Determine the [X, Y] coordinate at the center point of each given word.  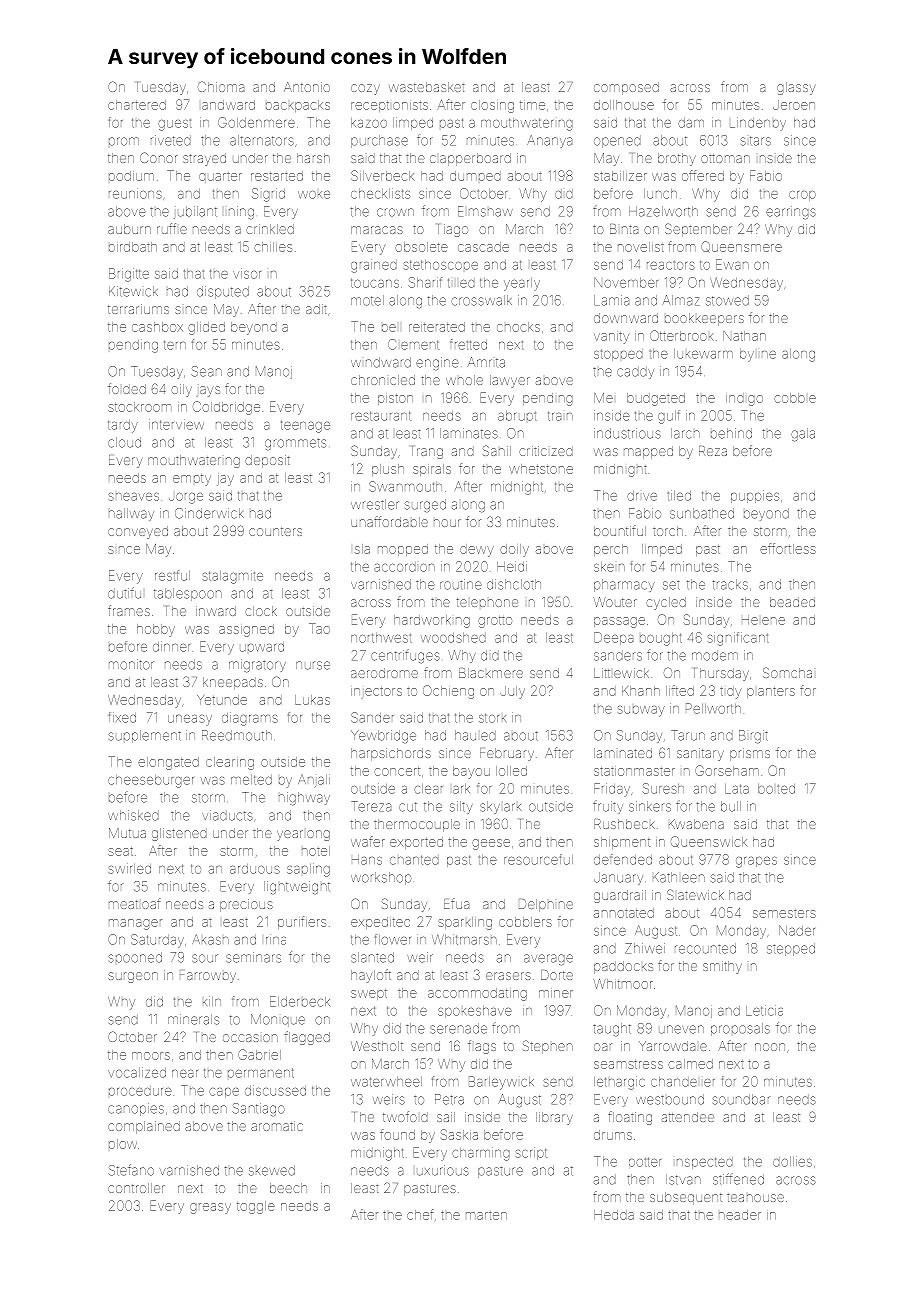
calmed [690, 1064]
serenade [458, 1028]
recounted [705, 948]
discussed [275, 1090]
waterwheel [386, 1082]
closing [492, 106]
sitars [755, 141]
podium [131, 176]
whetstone [541, 469]
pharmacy [624, 585]
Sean [206, 371]
